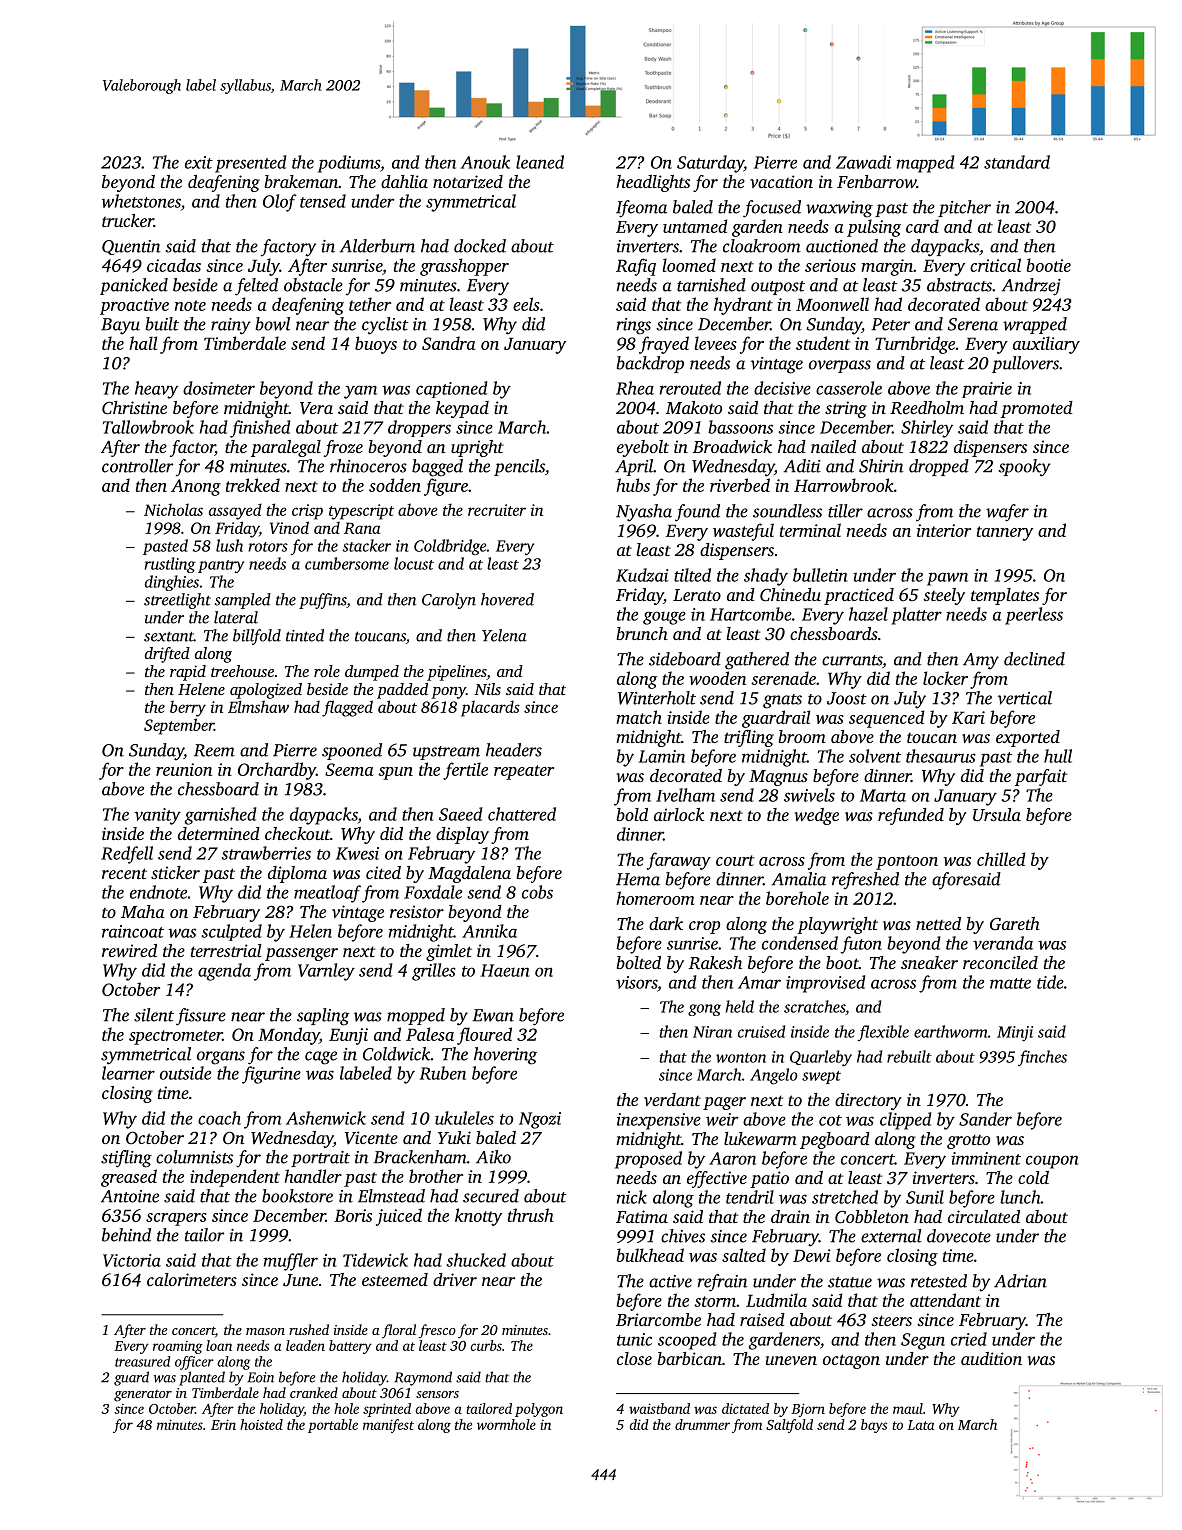  What do you see at coordinates (128, 1073) in the image?
I see `learner` at bounding box center [128, 1073].
